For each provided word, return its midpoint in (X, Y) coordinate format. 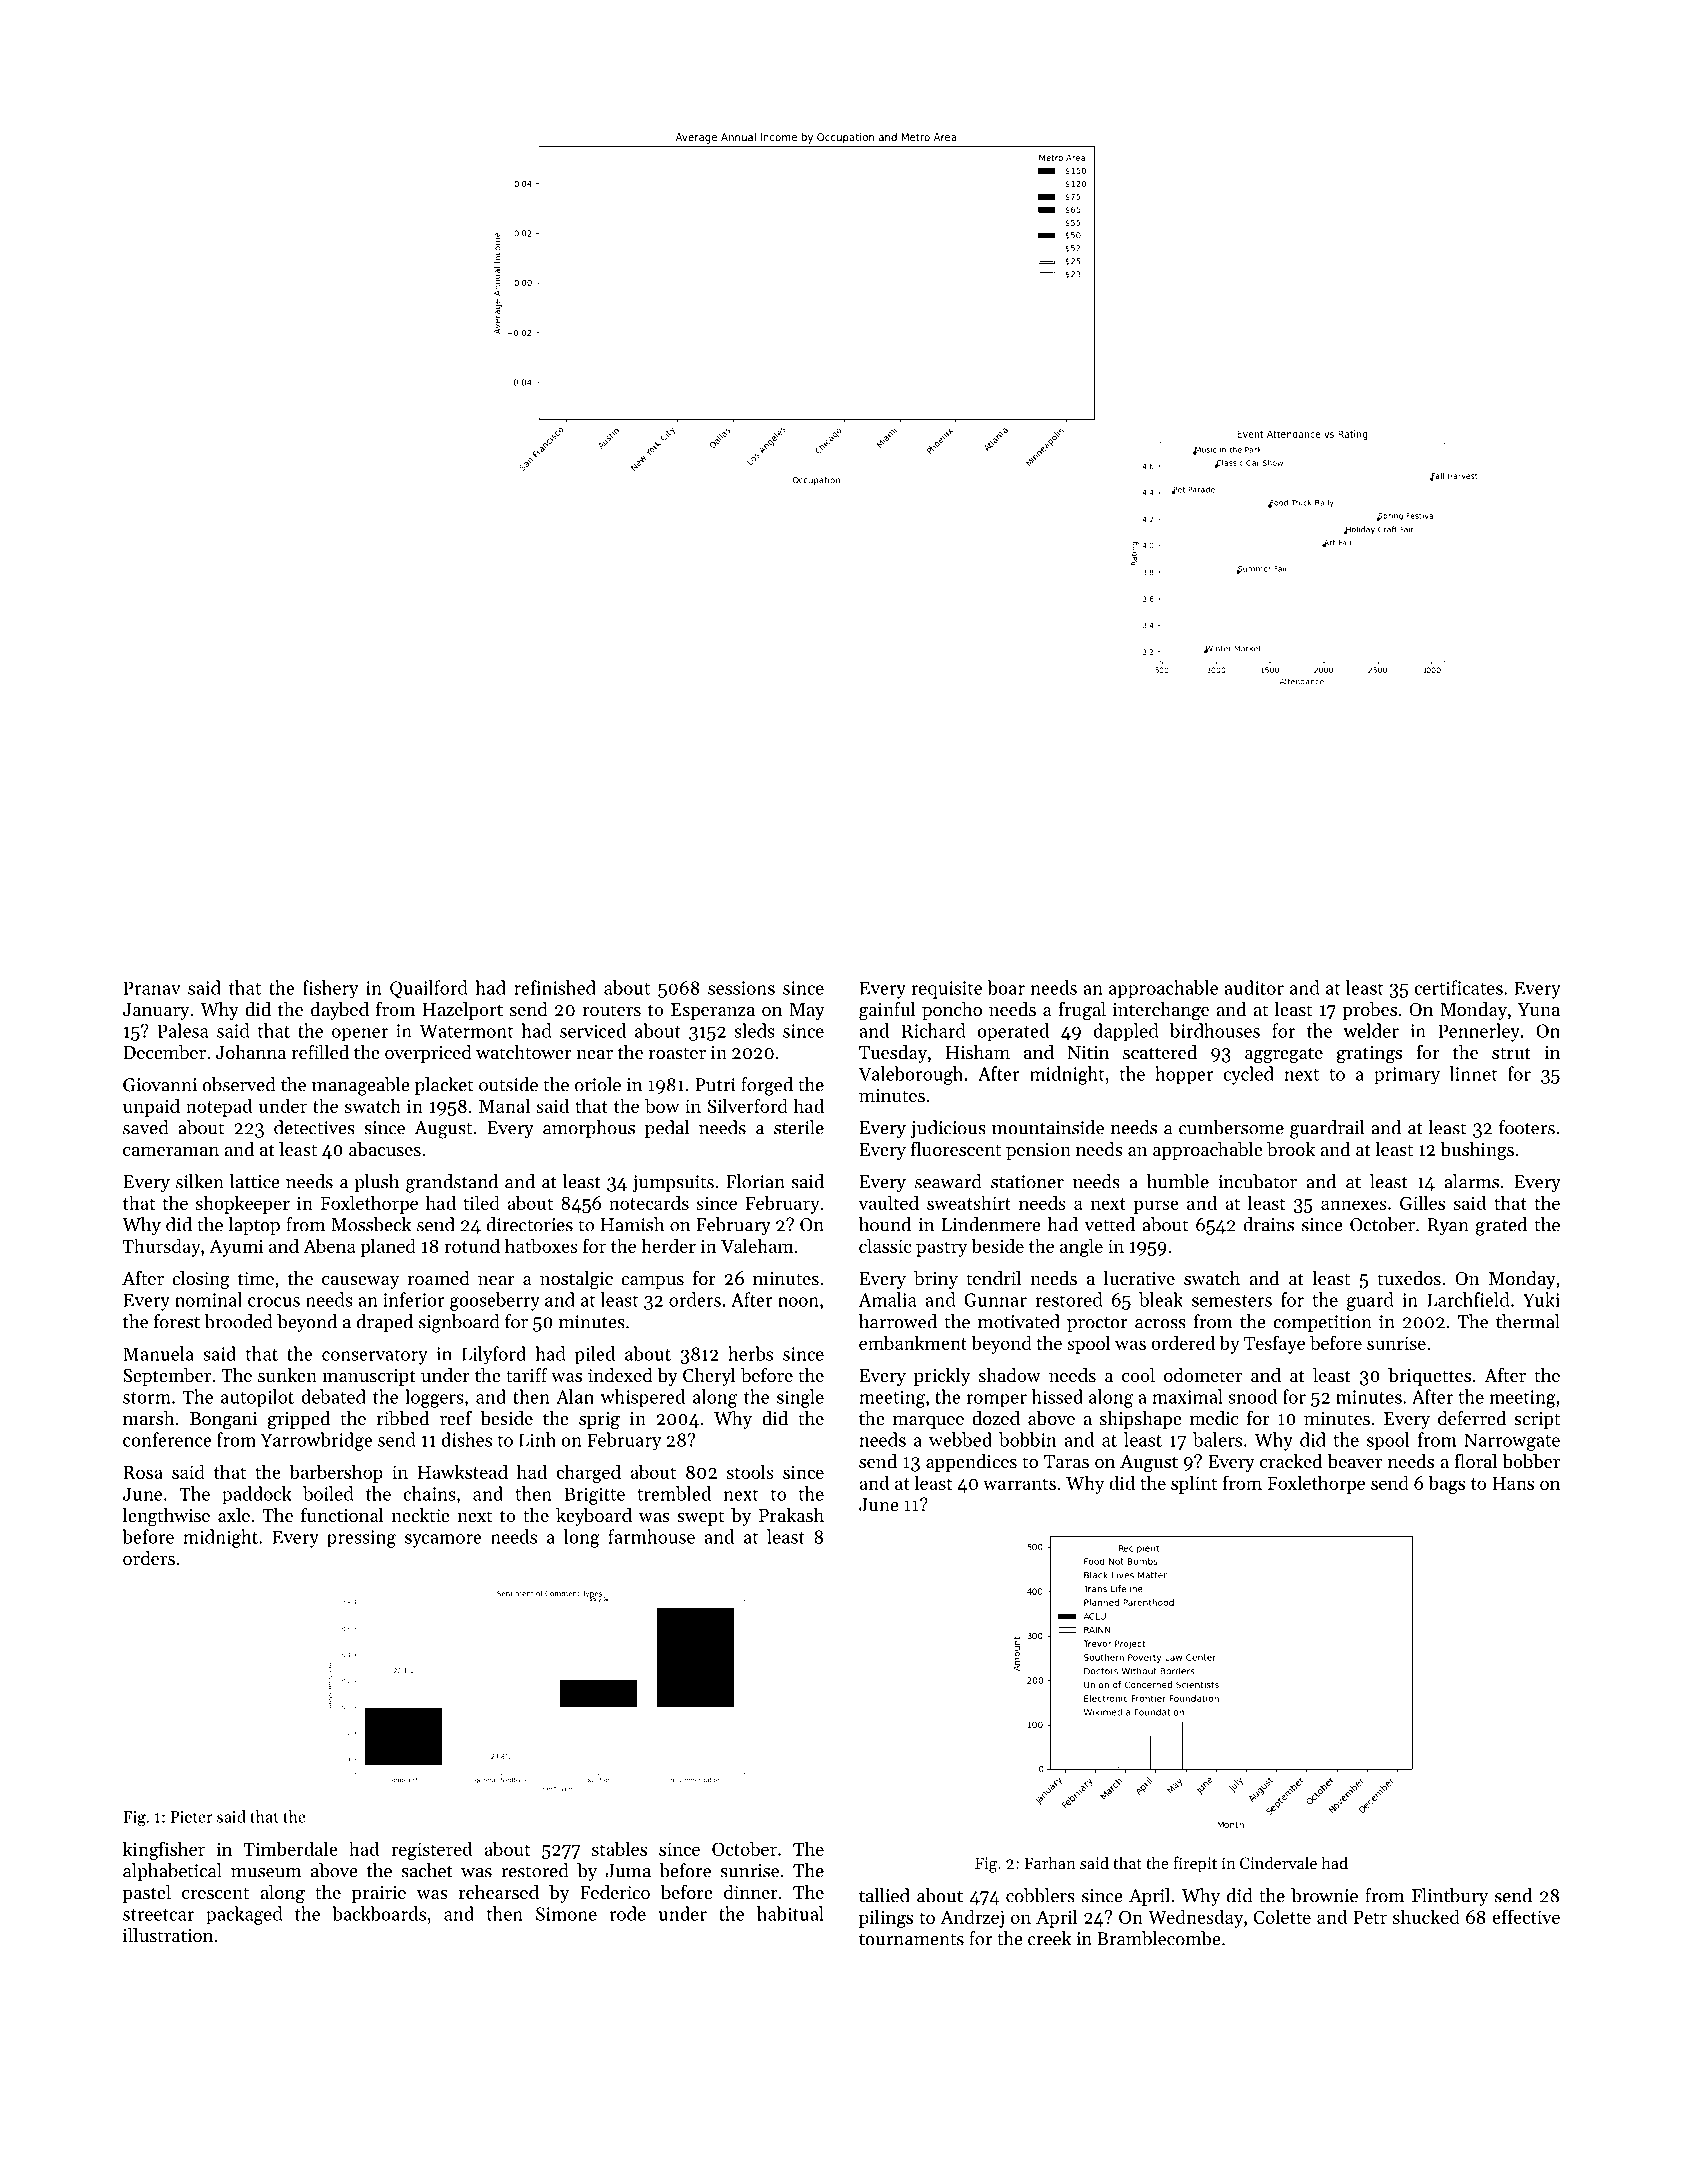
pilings (886, 1918)
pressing (361, 1539)
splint (1194, 1484)
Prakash (791, 1515)
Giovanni (160, 1085)
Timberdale (291, 1848)
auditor (1254, 987)
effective (1526, 1916)
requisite (946, 990)
